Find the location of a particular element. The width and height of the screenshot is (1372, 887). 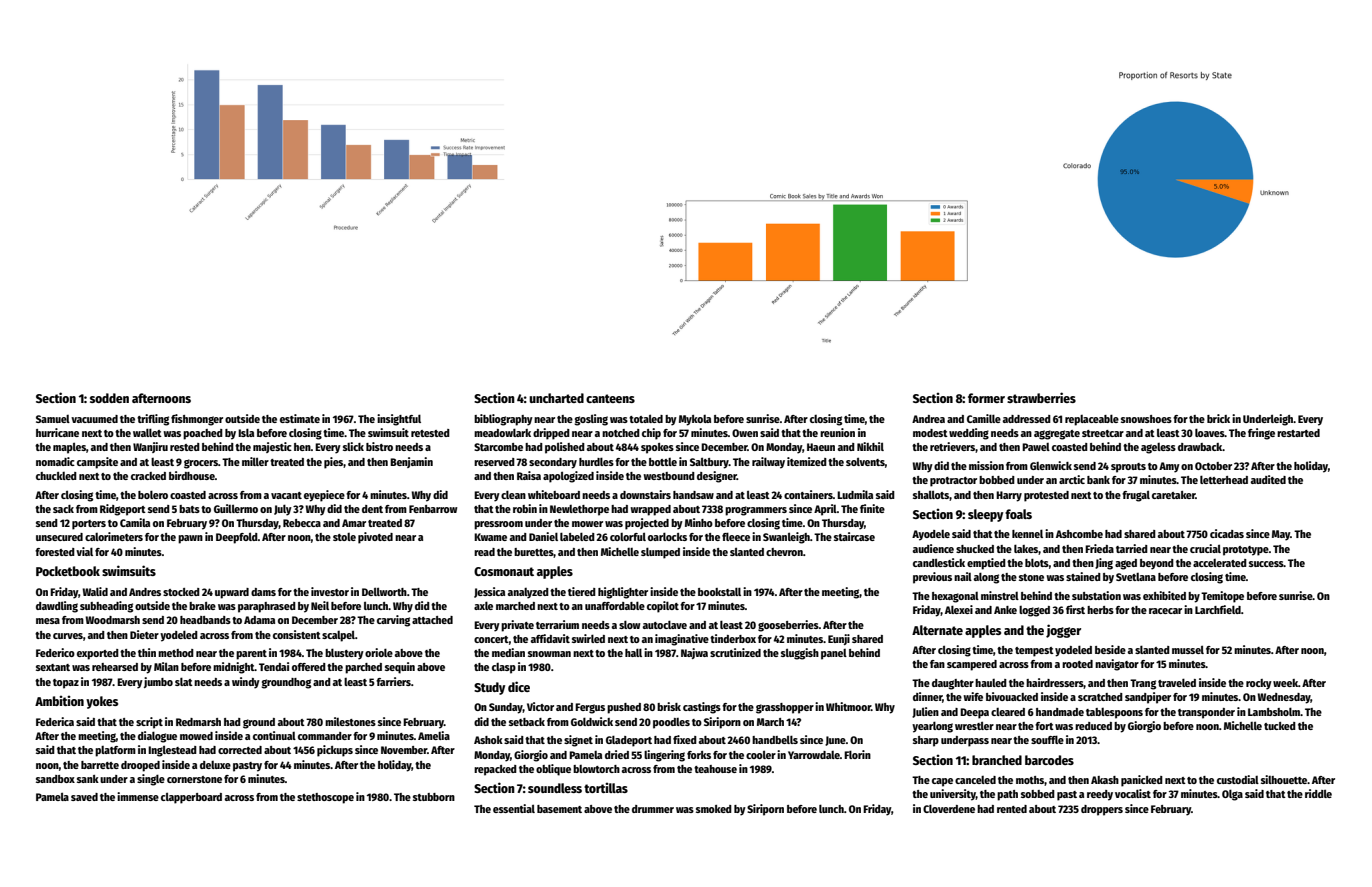

scampered is located at coordinates (972, 665).
